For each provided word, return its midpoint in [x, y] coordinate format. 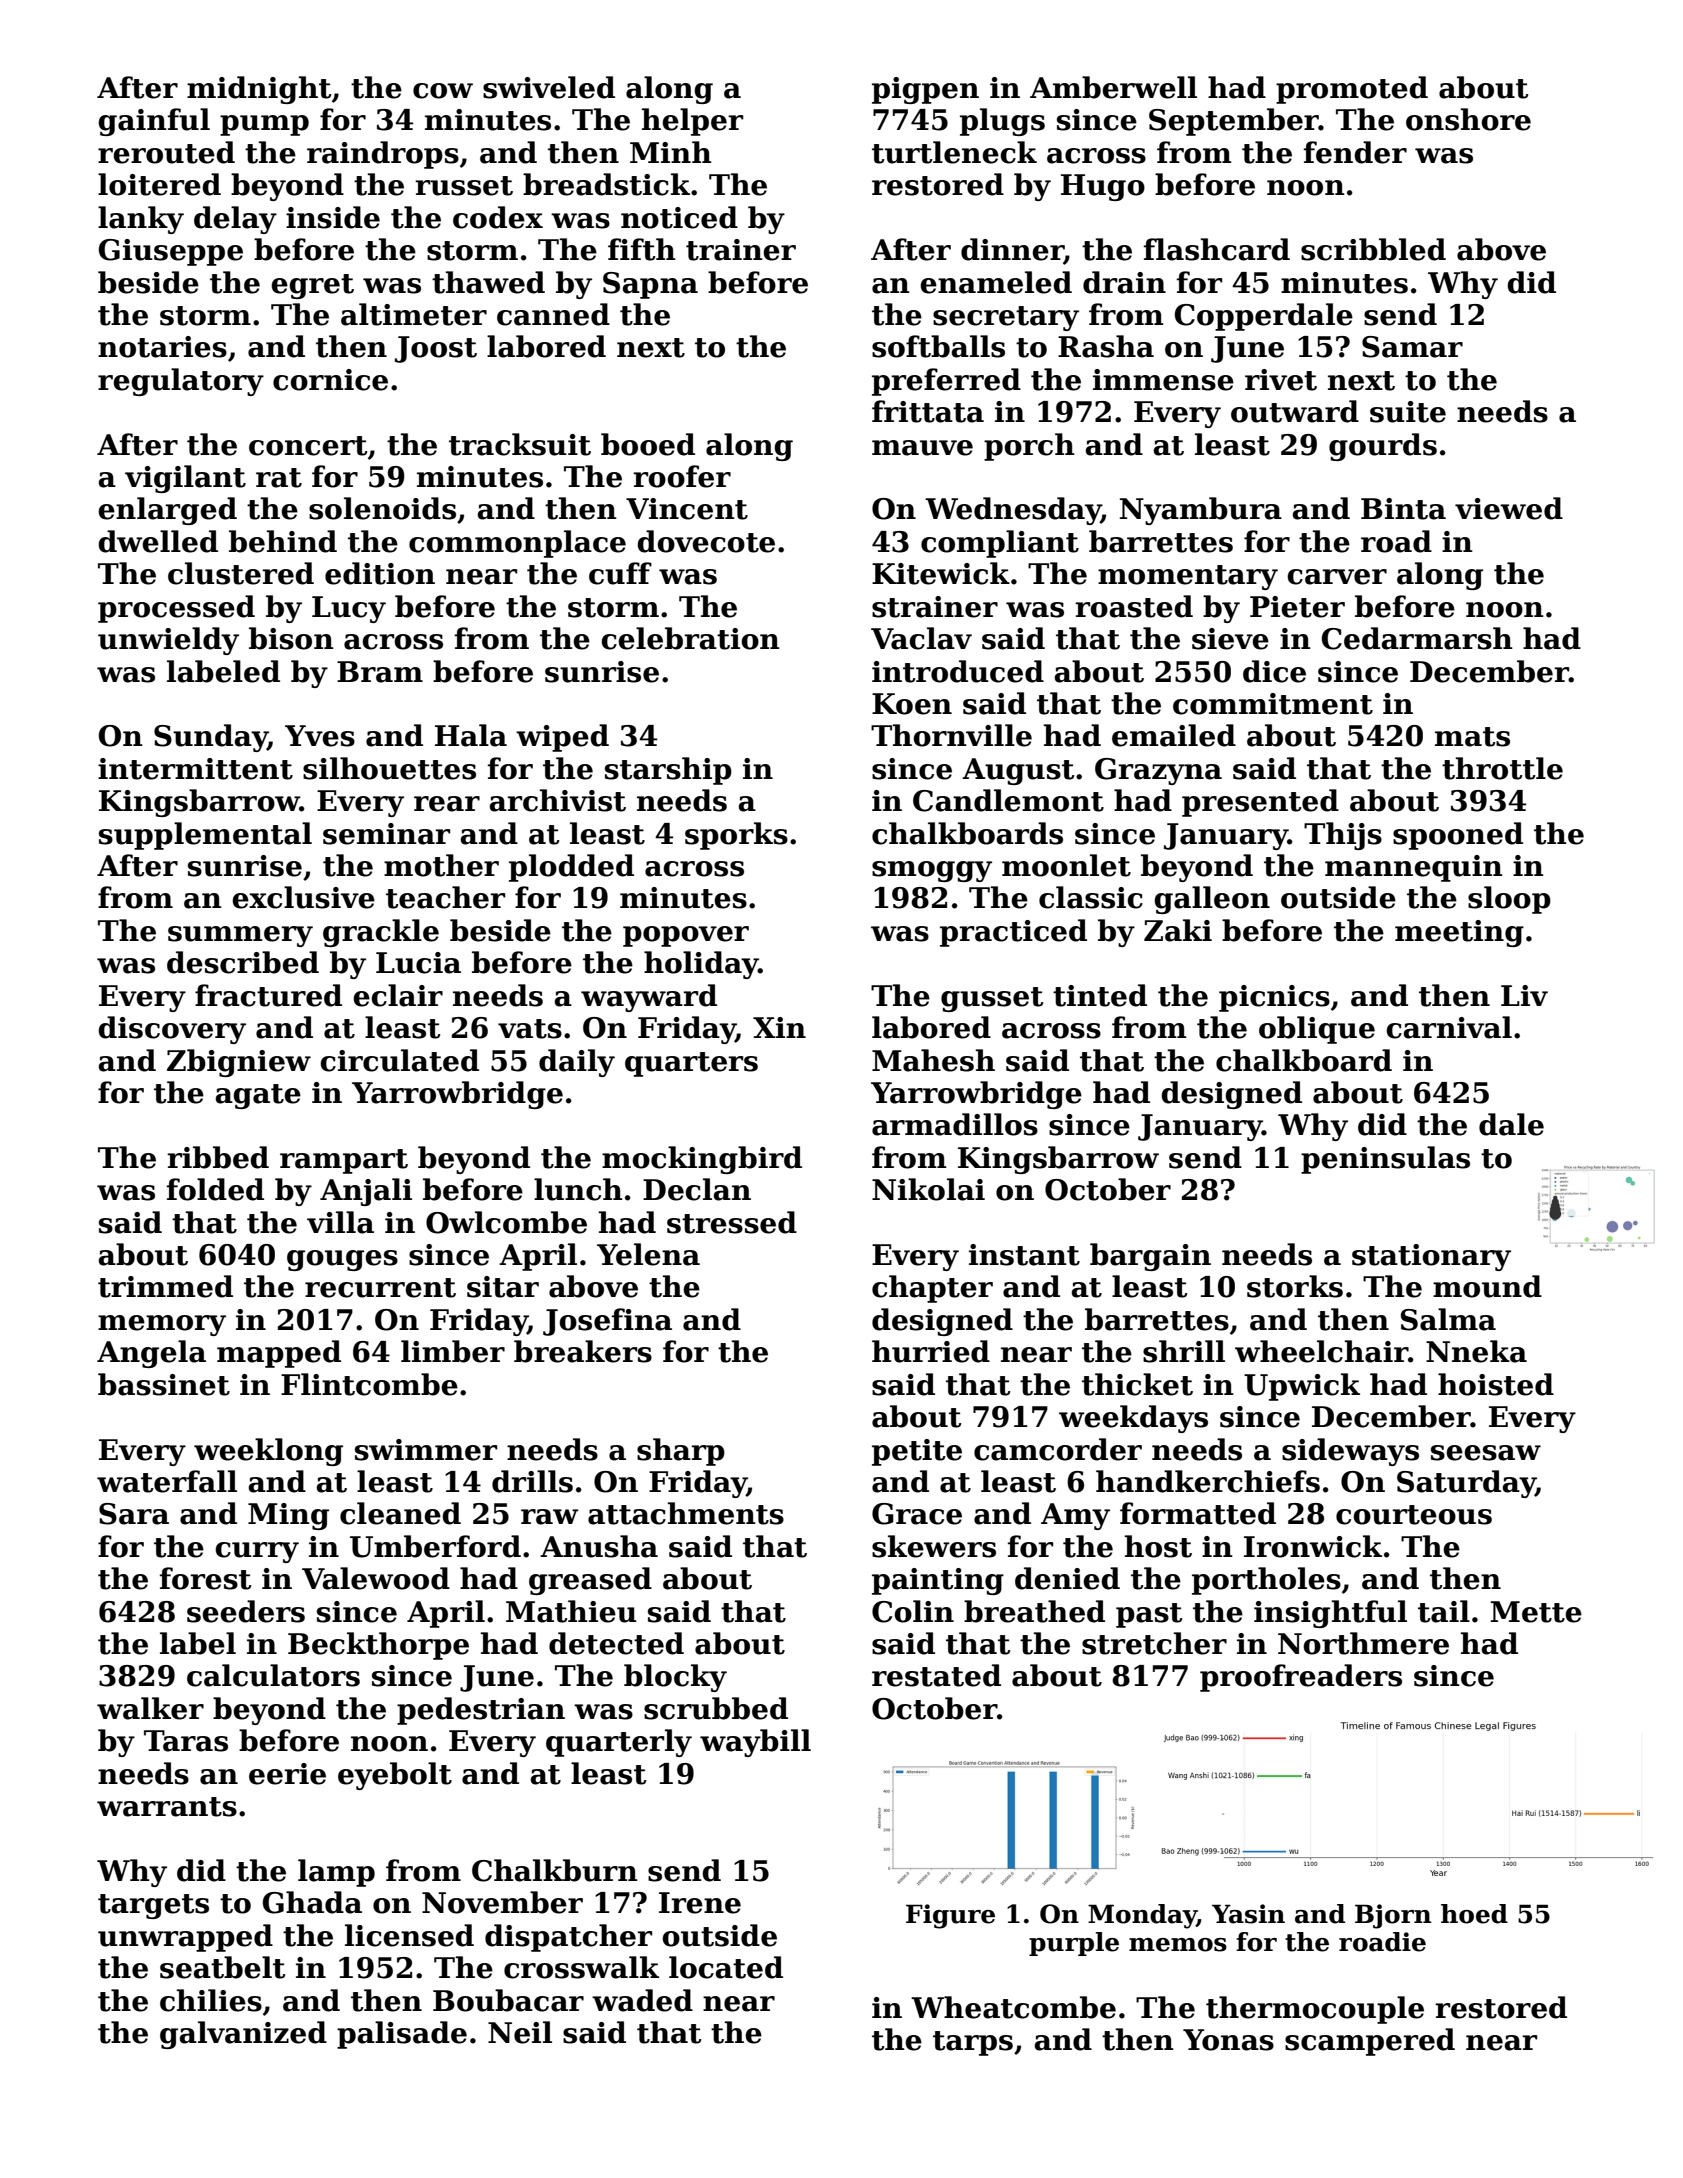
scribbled [1373, 249]
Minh [671, 152]
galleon [1212, 900]
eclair [398, 995]
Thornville [951, 735]
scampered [1370, 2042]
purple [1074, 1944]
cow [443, 91]
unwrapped [185, 1938]
